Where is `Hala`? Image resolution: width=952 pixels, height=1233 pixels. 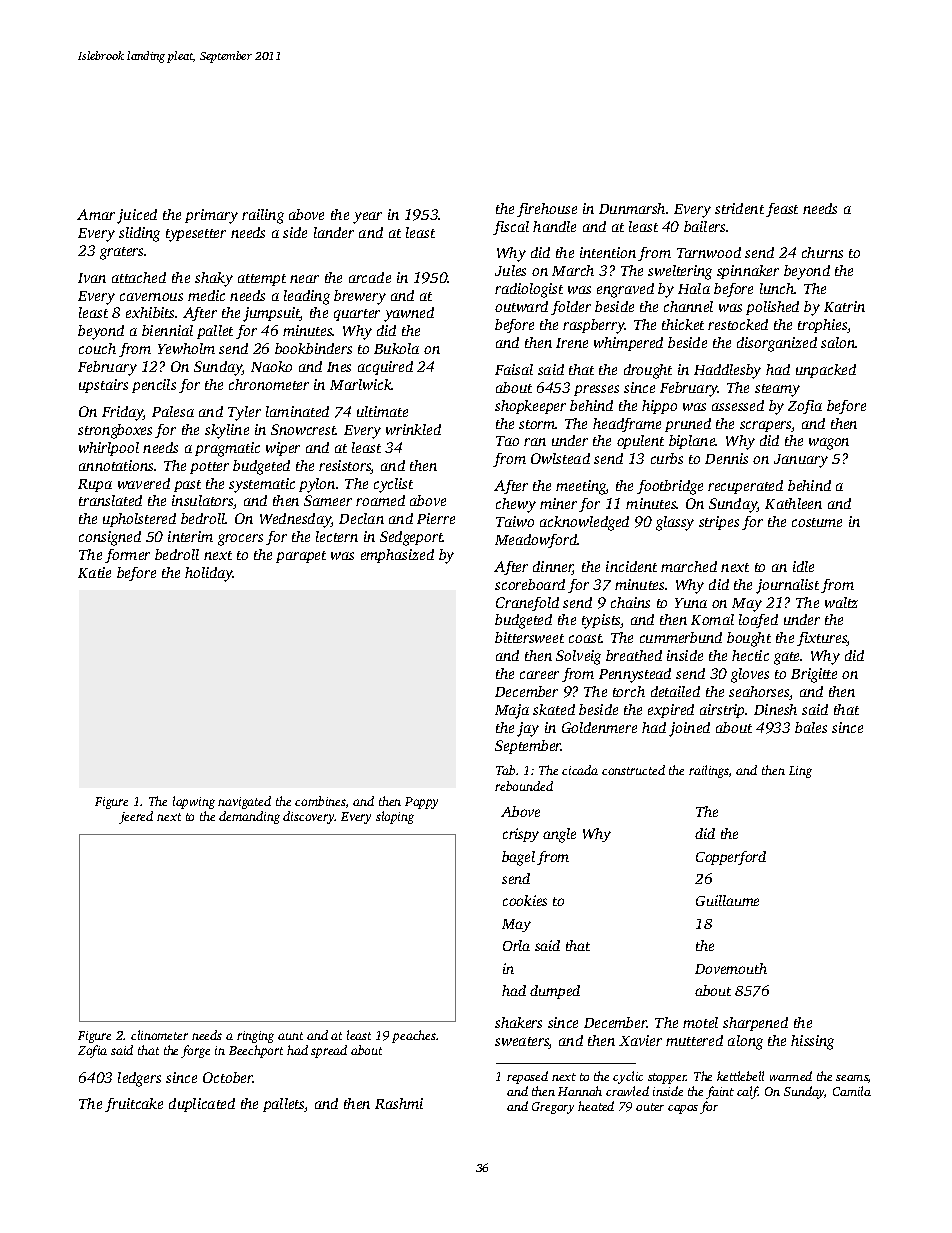 Hala is located at coordinates (694, 288).
